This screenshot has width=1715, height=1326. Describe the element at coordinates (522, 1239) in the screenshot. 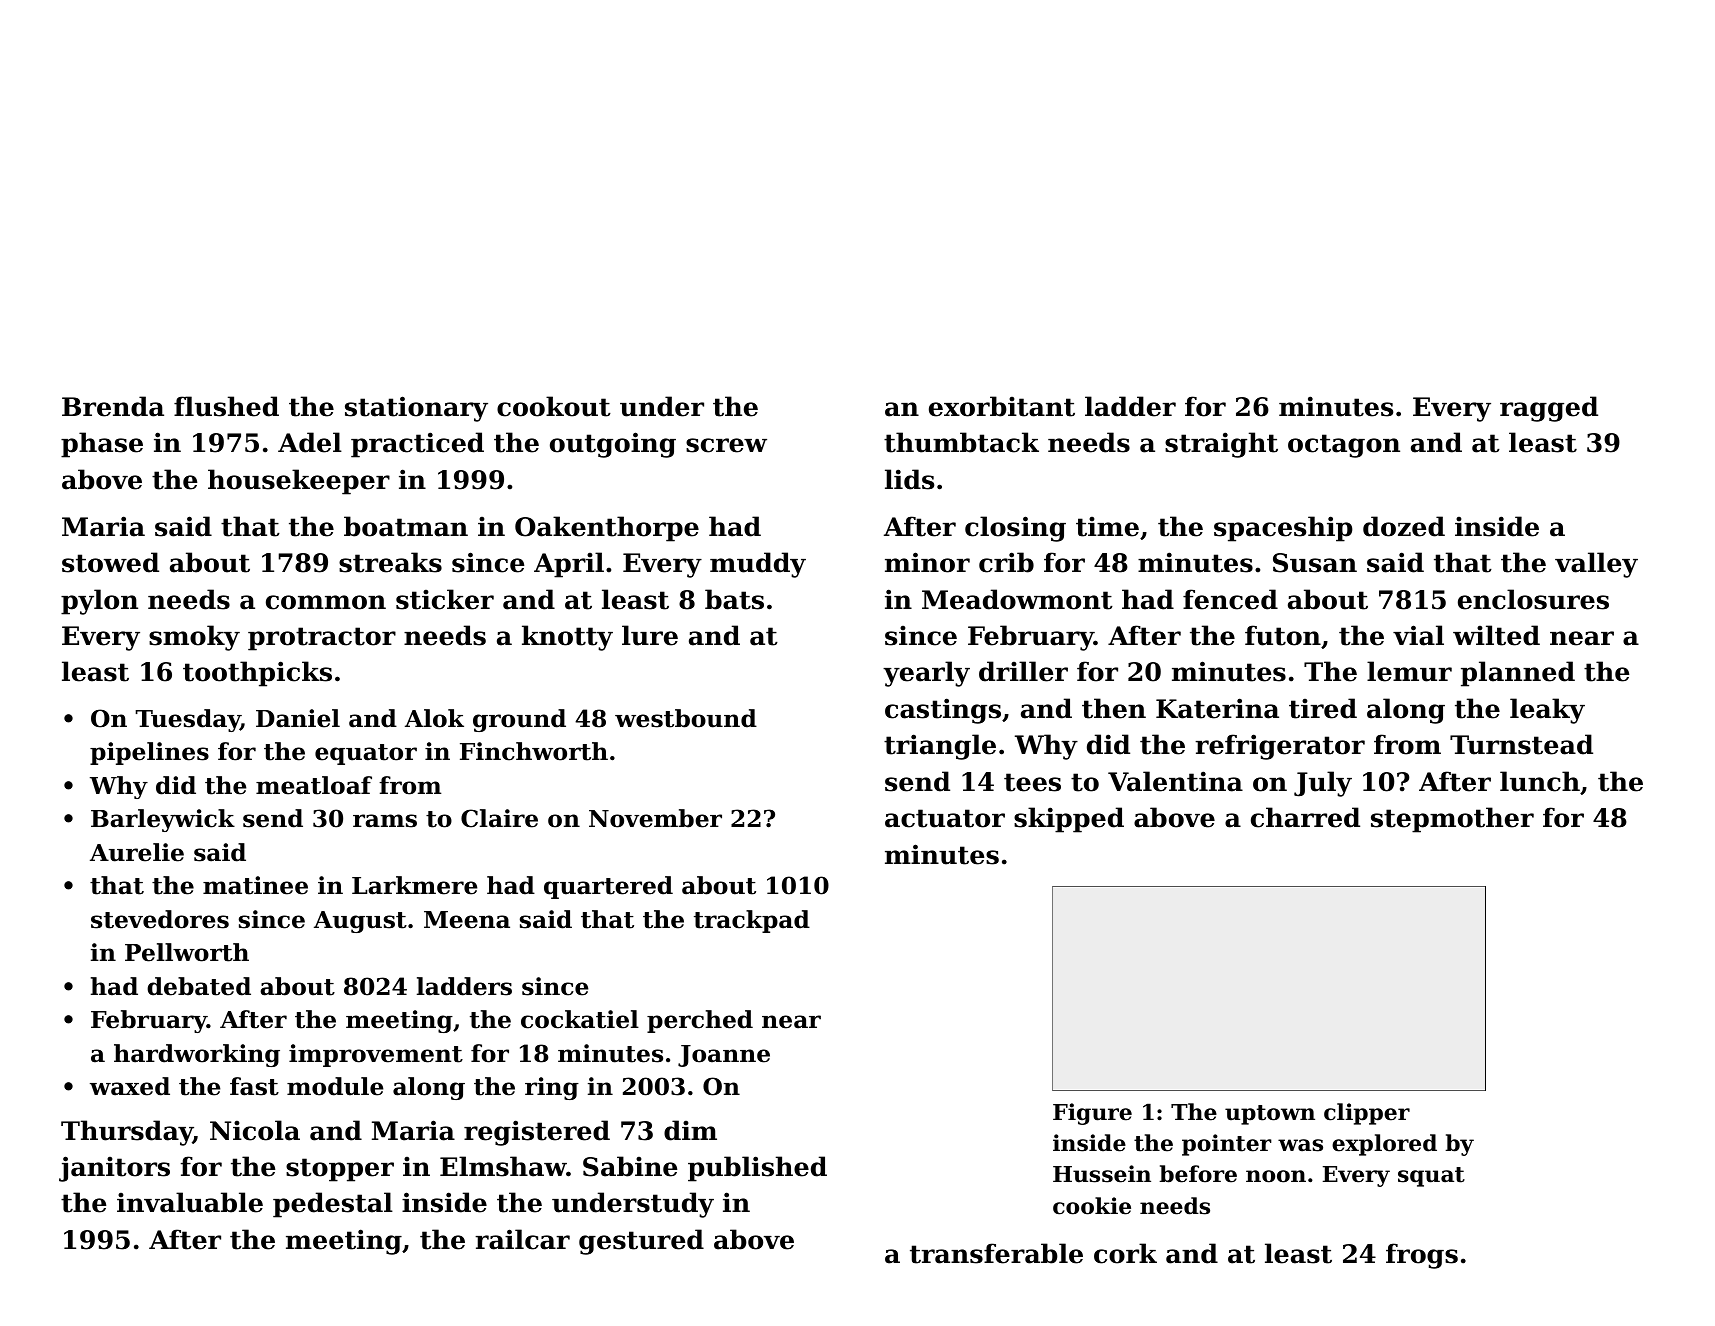

I see `railcar` at that location.
